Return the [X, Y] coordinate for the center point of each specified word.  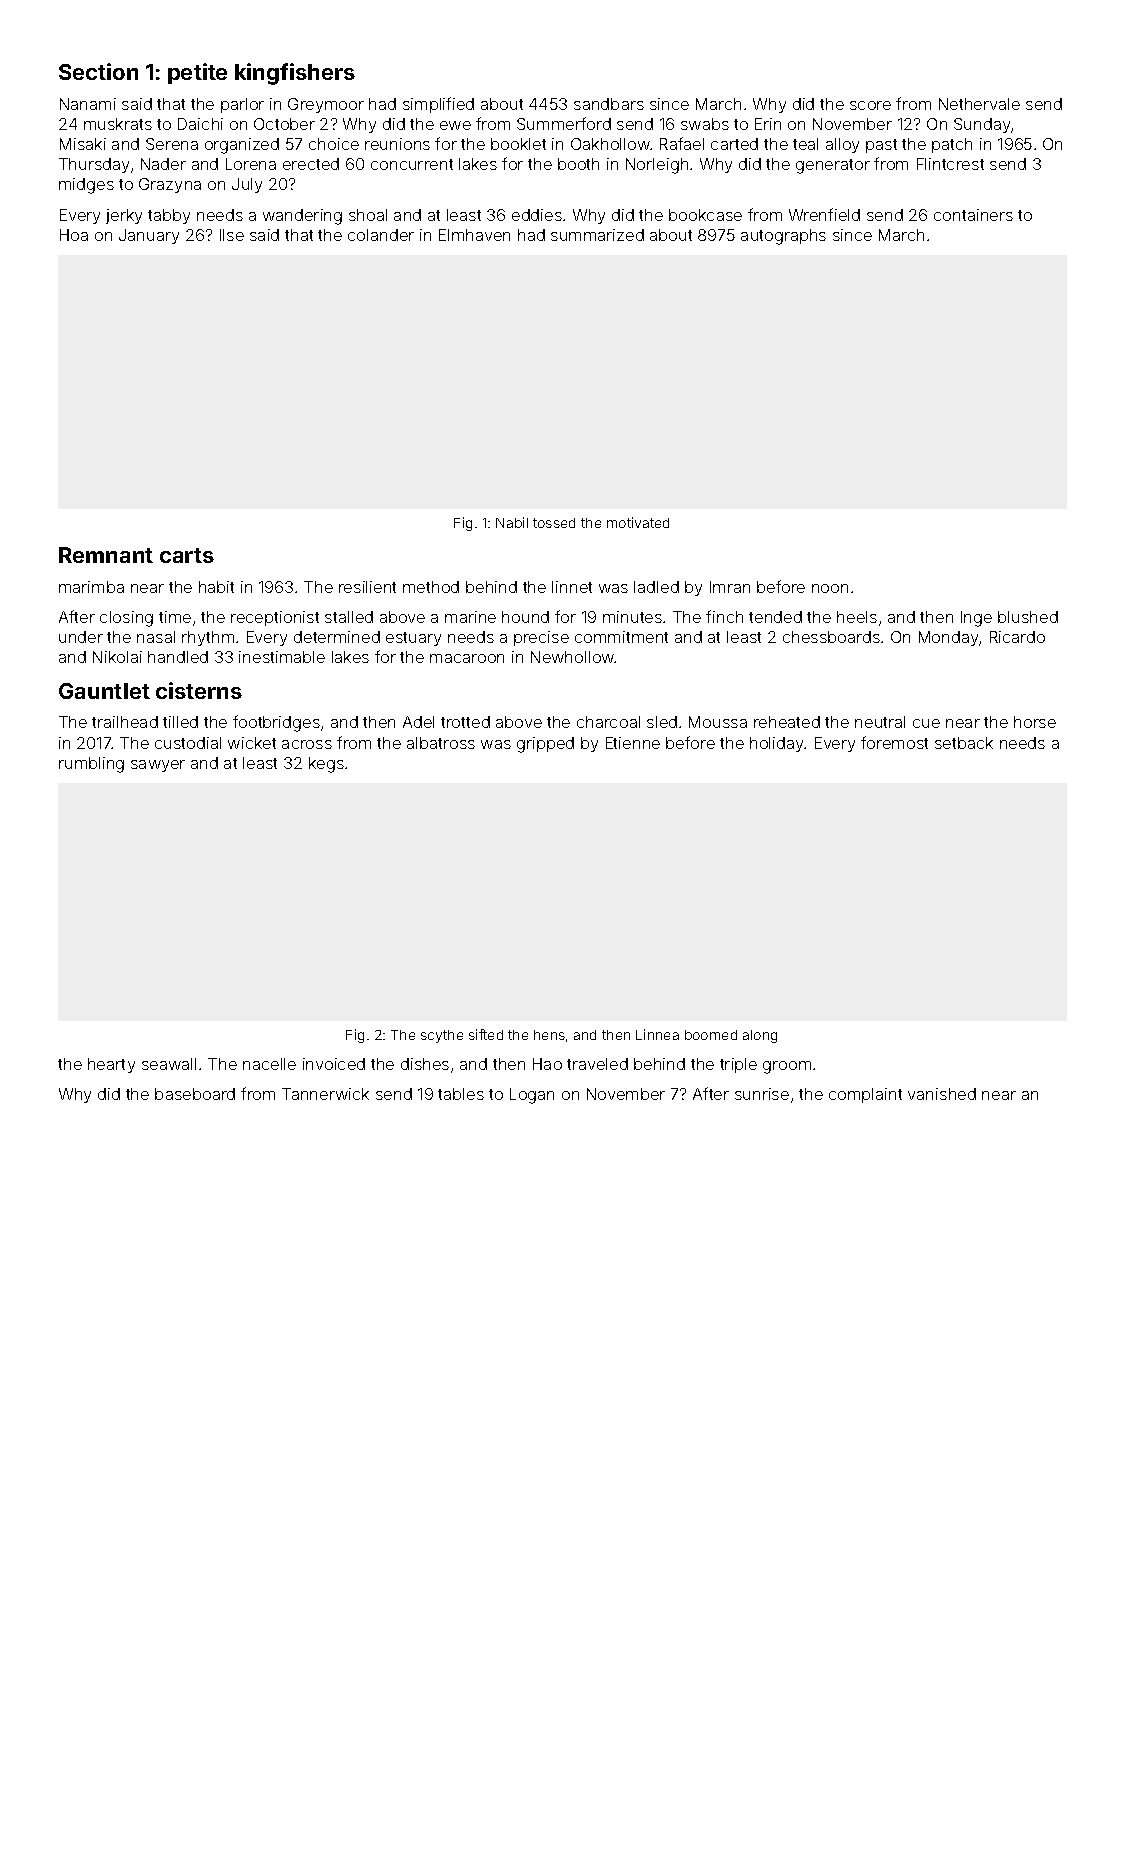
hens [549, 1035]
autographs [783, 237]
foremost [894, 742]
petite [197, 73]
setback [964, 743]
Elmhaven [474, 235]
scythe [442, 1036]
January [149, 236]
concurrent [412, 164]
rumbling [91, 765]
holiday [777, 744]
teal [805, 144]
